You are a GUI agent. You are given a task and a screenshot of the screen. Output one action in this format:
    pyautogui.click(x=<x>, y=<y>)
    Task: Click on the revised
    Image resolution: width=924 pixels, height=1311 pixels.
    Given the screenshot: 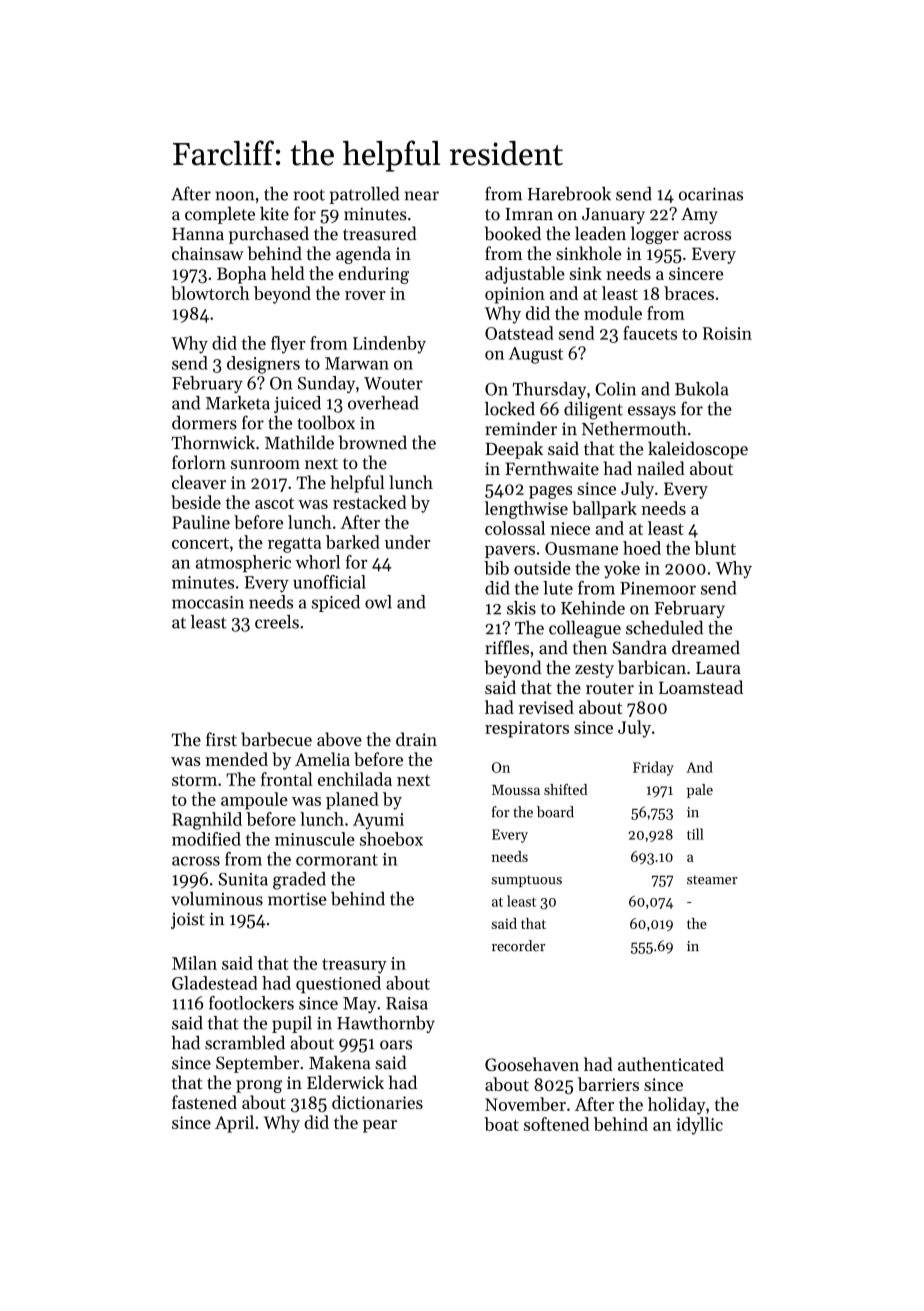 What is the action you would take?
    pyautogui.click(x=546, y=707)
